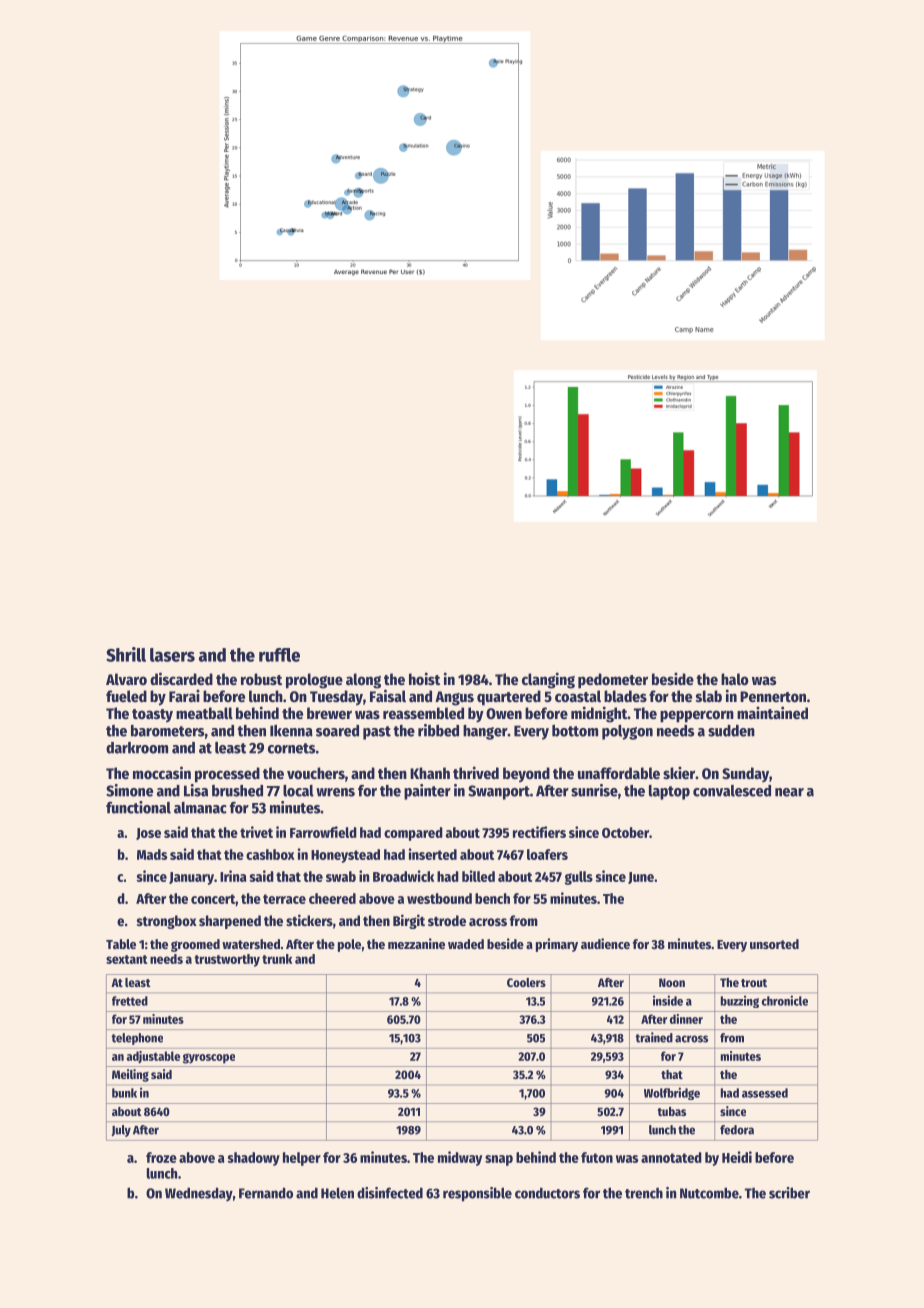  What do you see at coordinates (152, 854) in the screenshot?
I see `Mads` at bounding box center [152, 854].
